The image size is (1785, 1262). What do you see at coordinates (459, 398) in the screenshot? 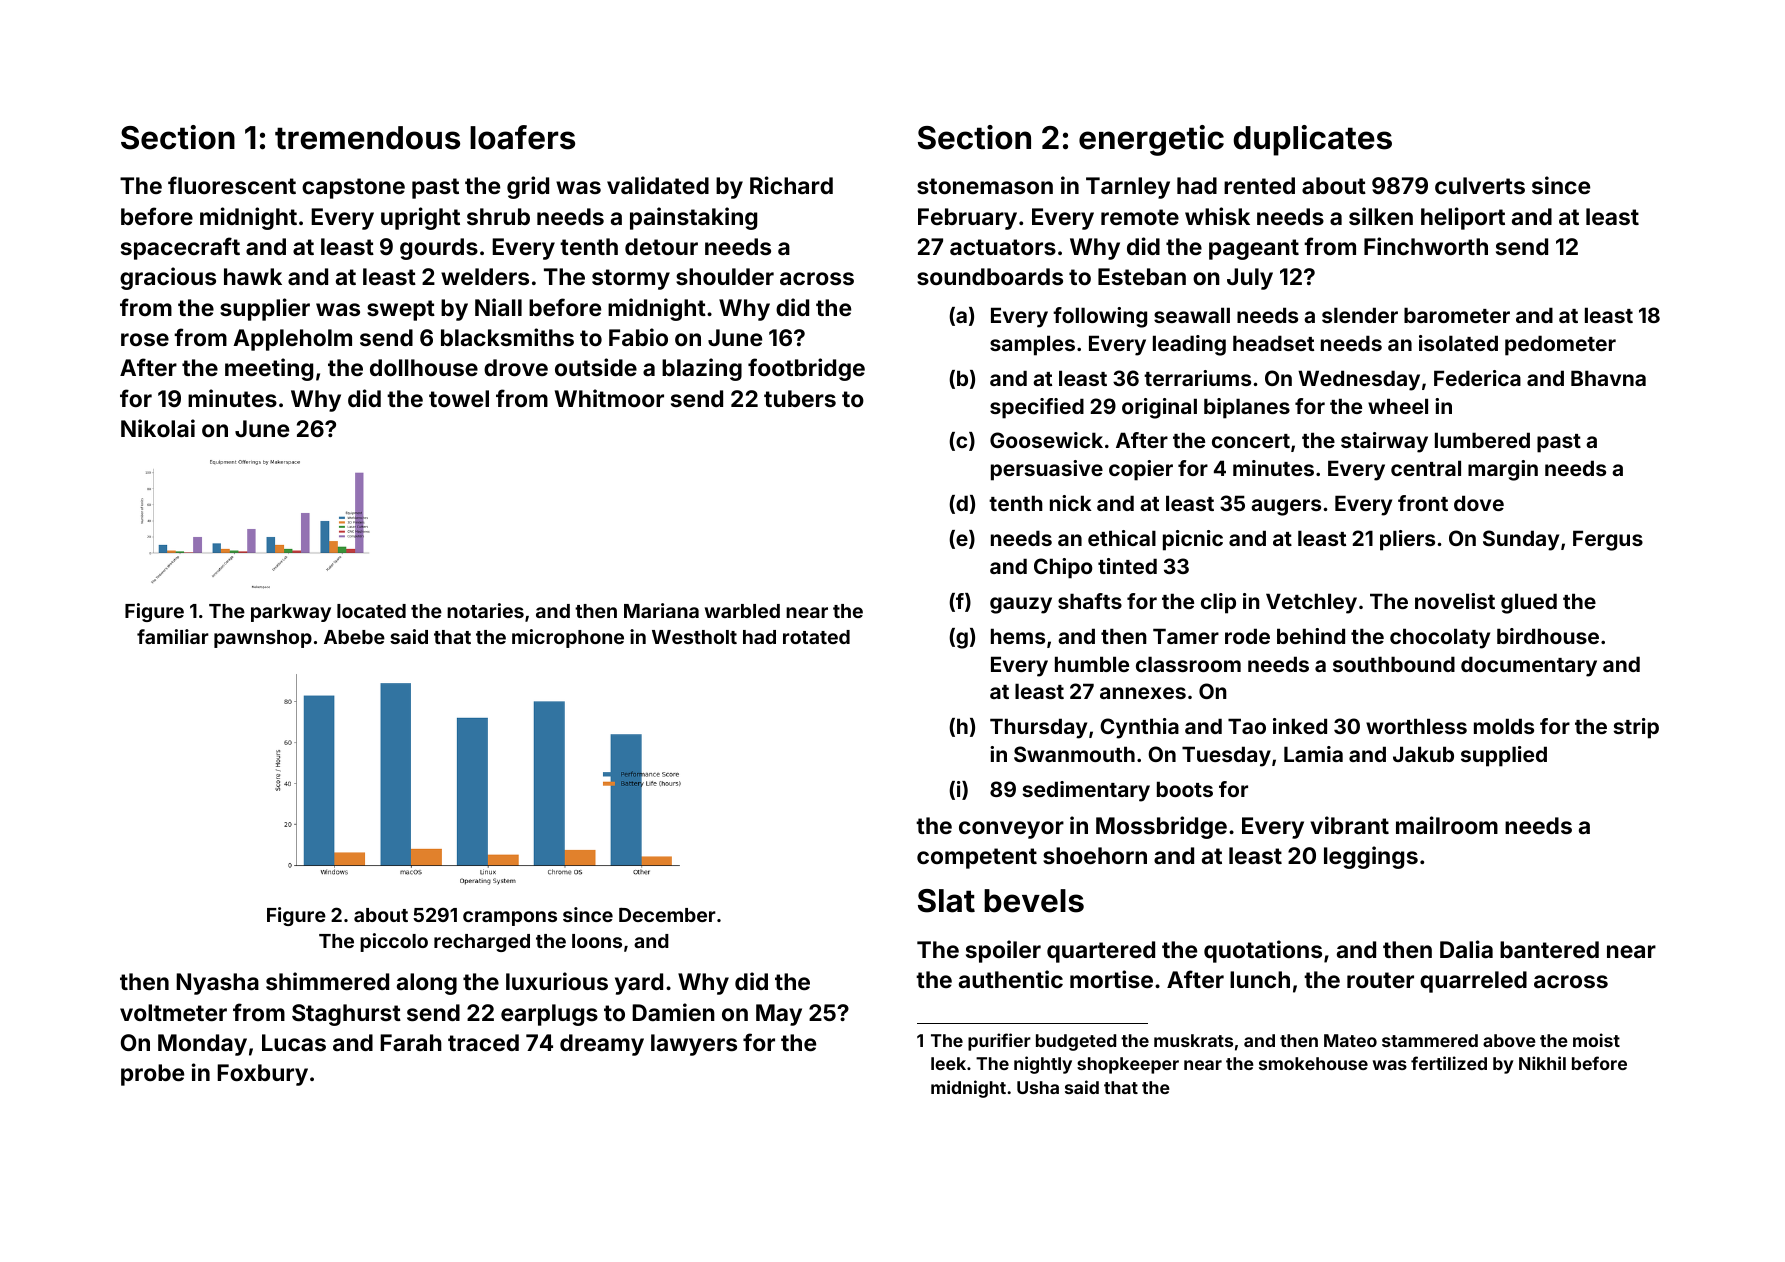
I see `towel` at bounding box center [459, 398].
